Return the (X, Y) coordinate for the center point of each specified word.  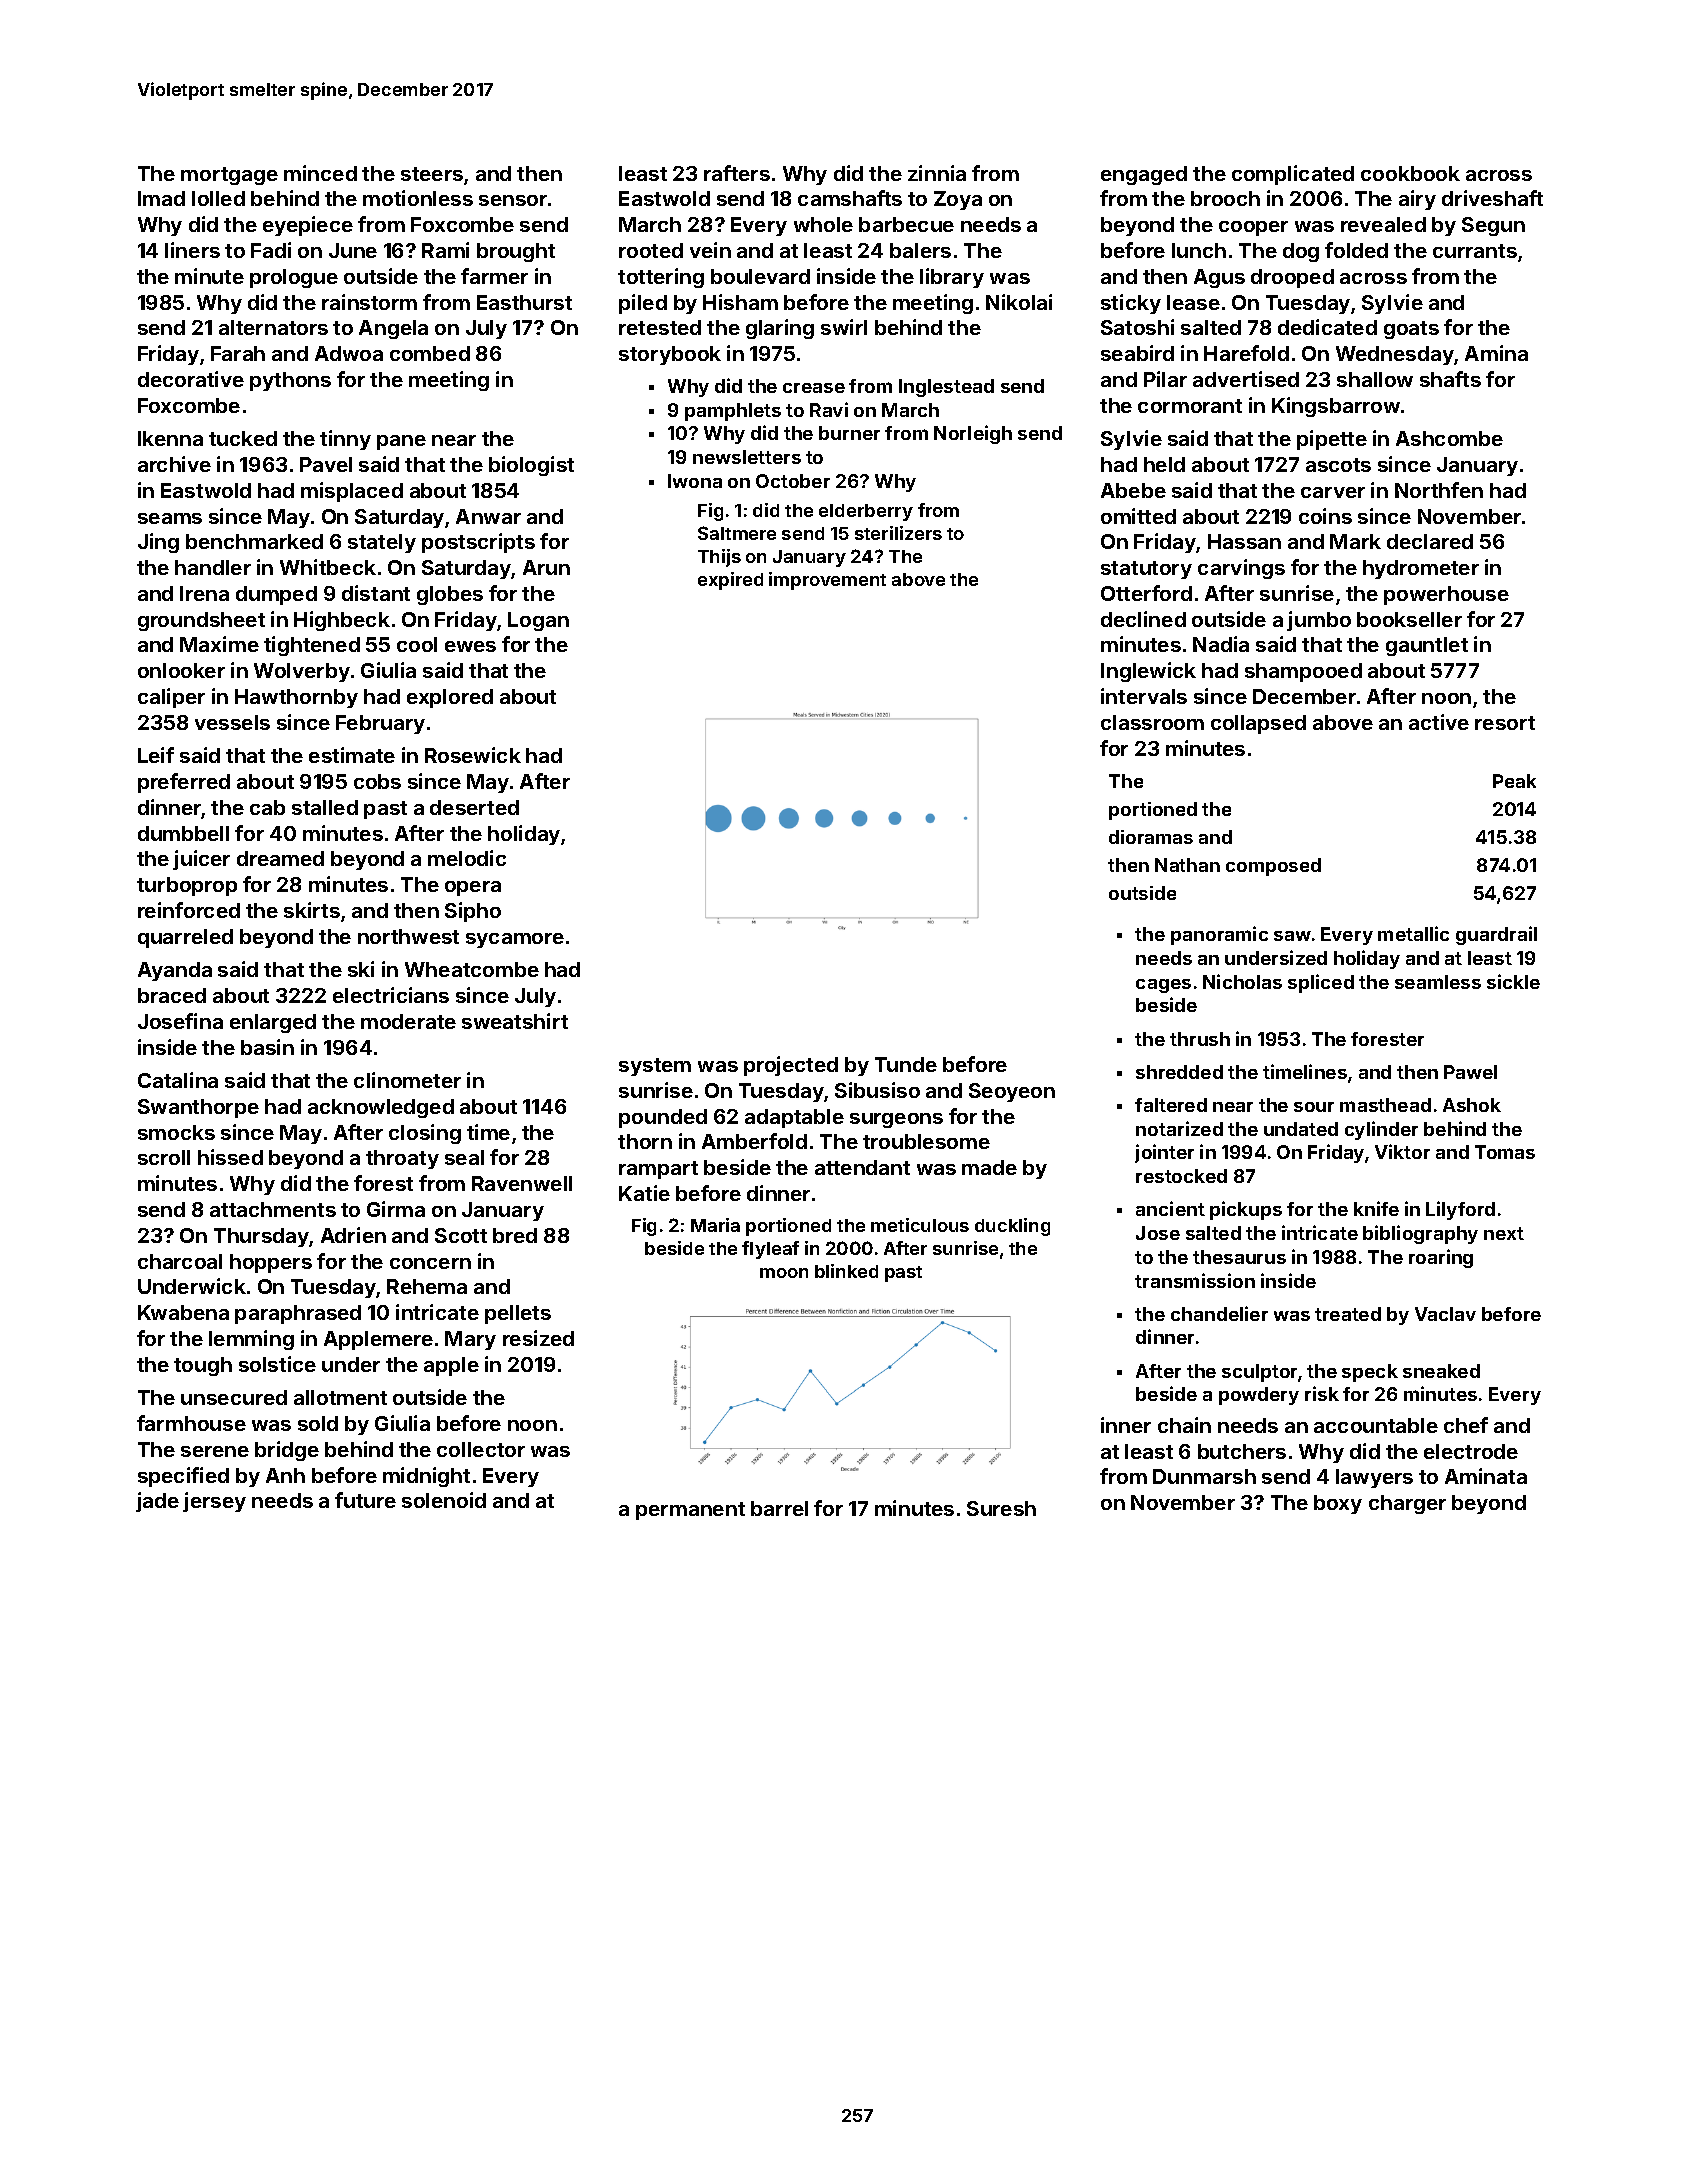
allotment (340, 1397)
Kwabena (183, 1312)
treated (1348, 1314)
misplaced (352, 492)
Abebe (1133, 490)
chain (1184, 1425)
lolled (218, 198)
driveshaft (1492, 198)
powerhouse (1446, 595)
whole (823, 224)
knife (1376, 1208)
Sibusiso (877, 1090)
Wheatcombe (472, 969)
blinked (846, 1271)
